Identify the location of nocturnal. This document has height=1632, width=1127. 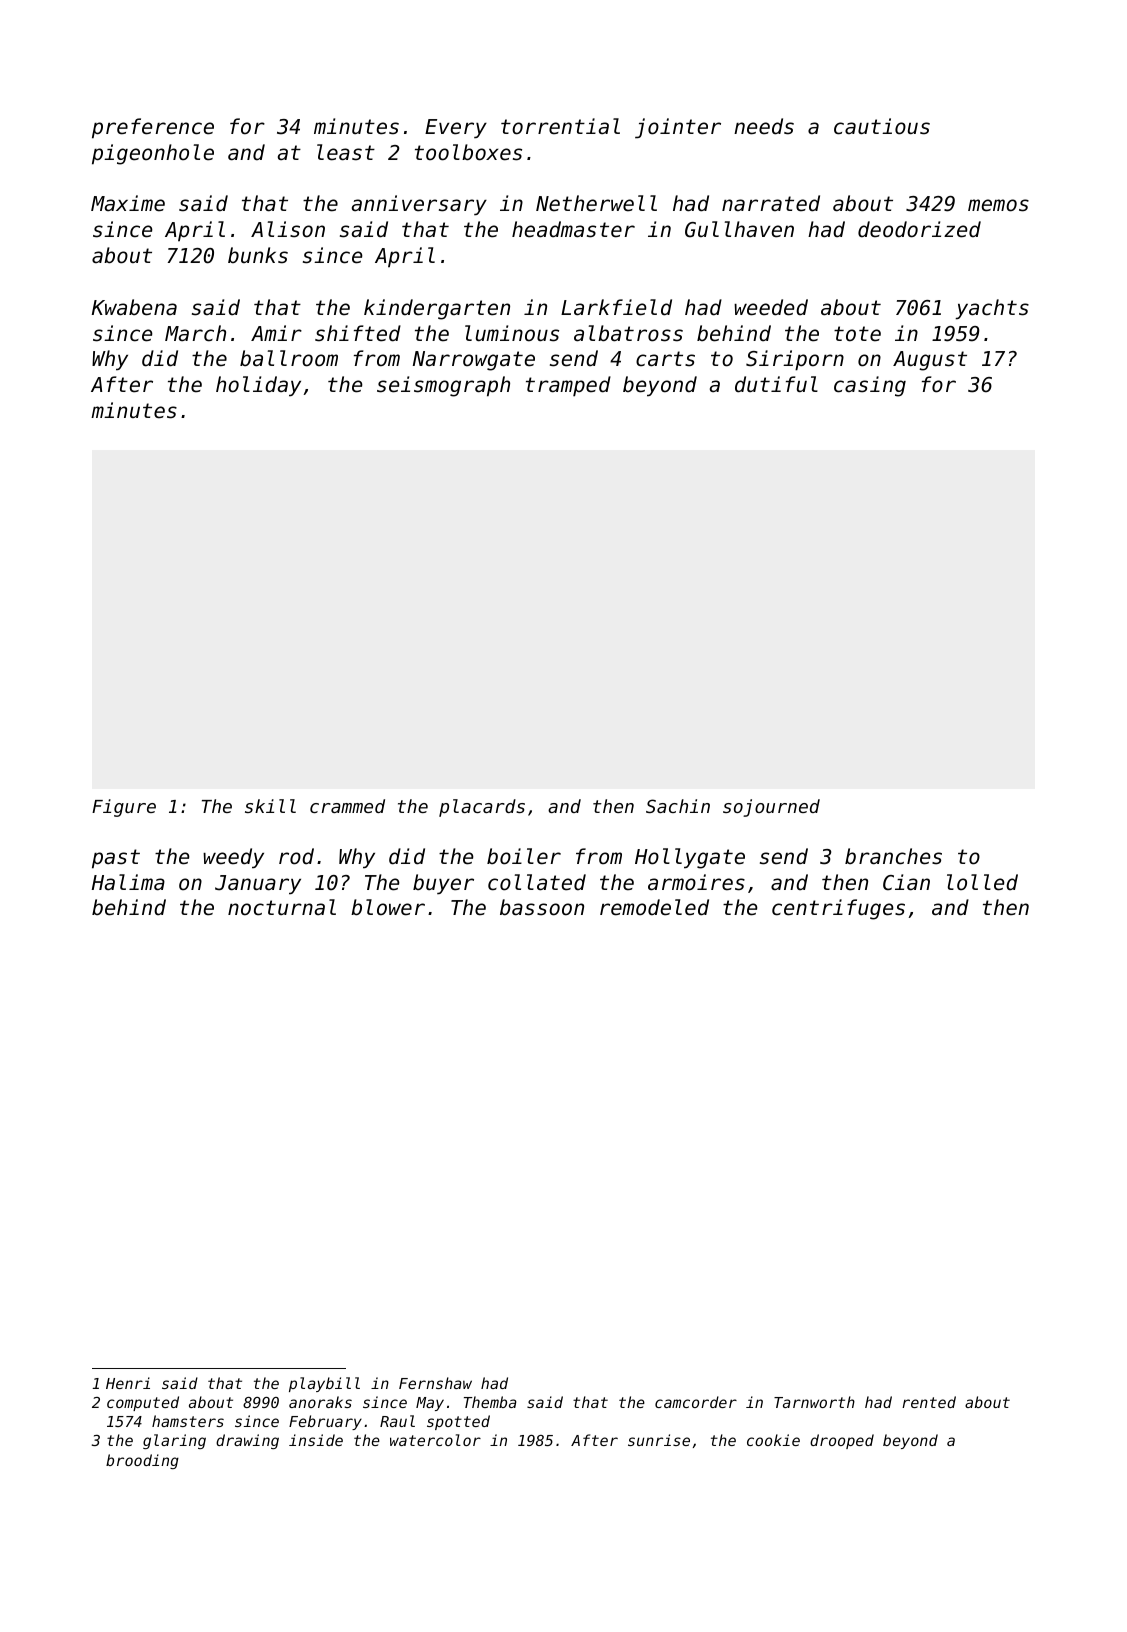
(282, 907).
